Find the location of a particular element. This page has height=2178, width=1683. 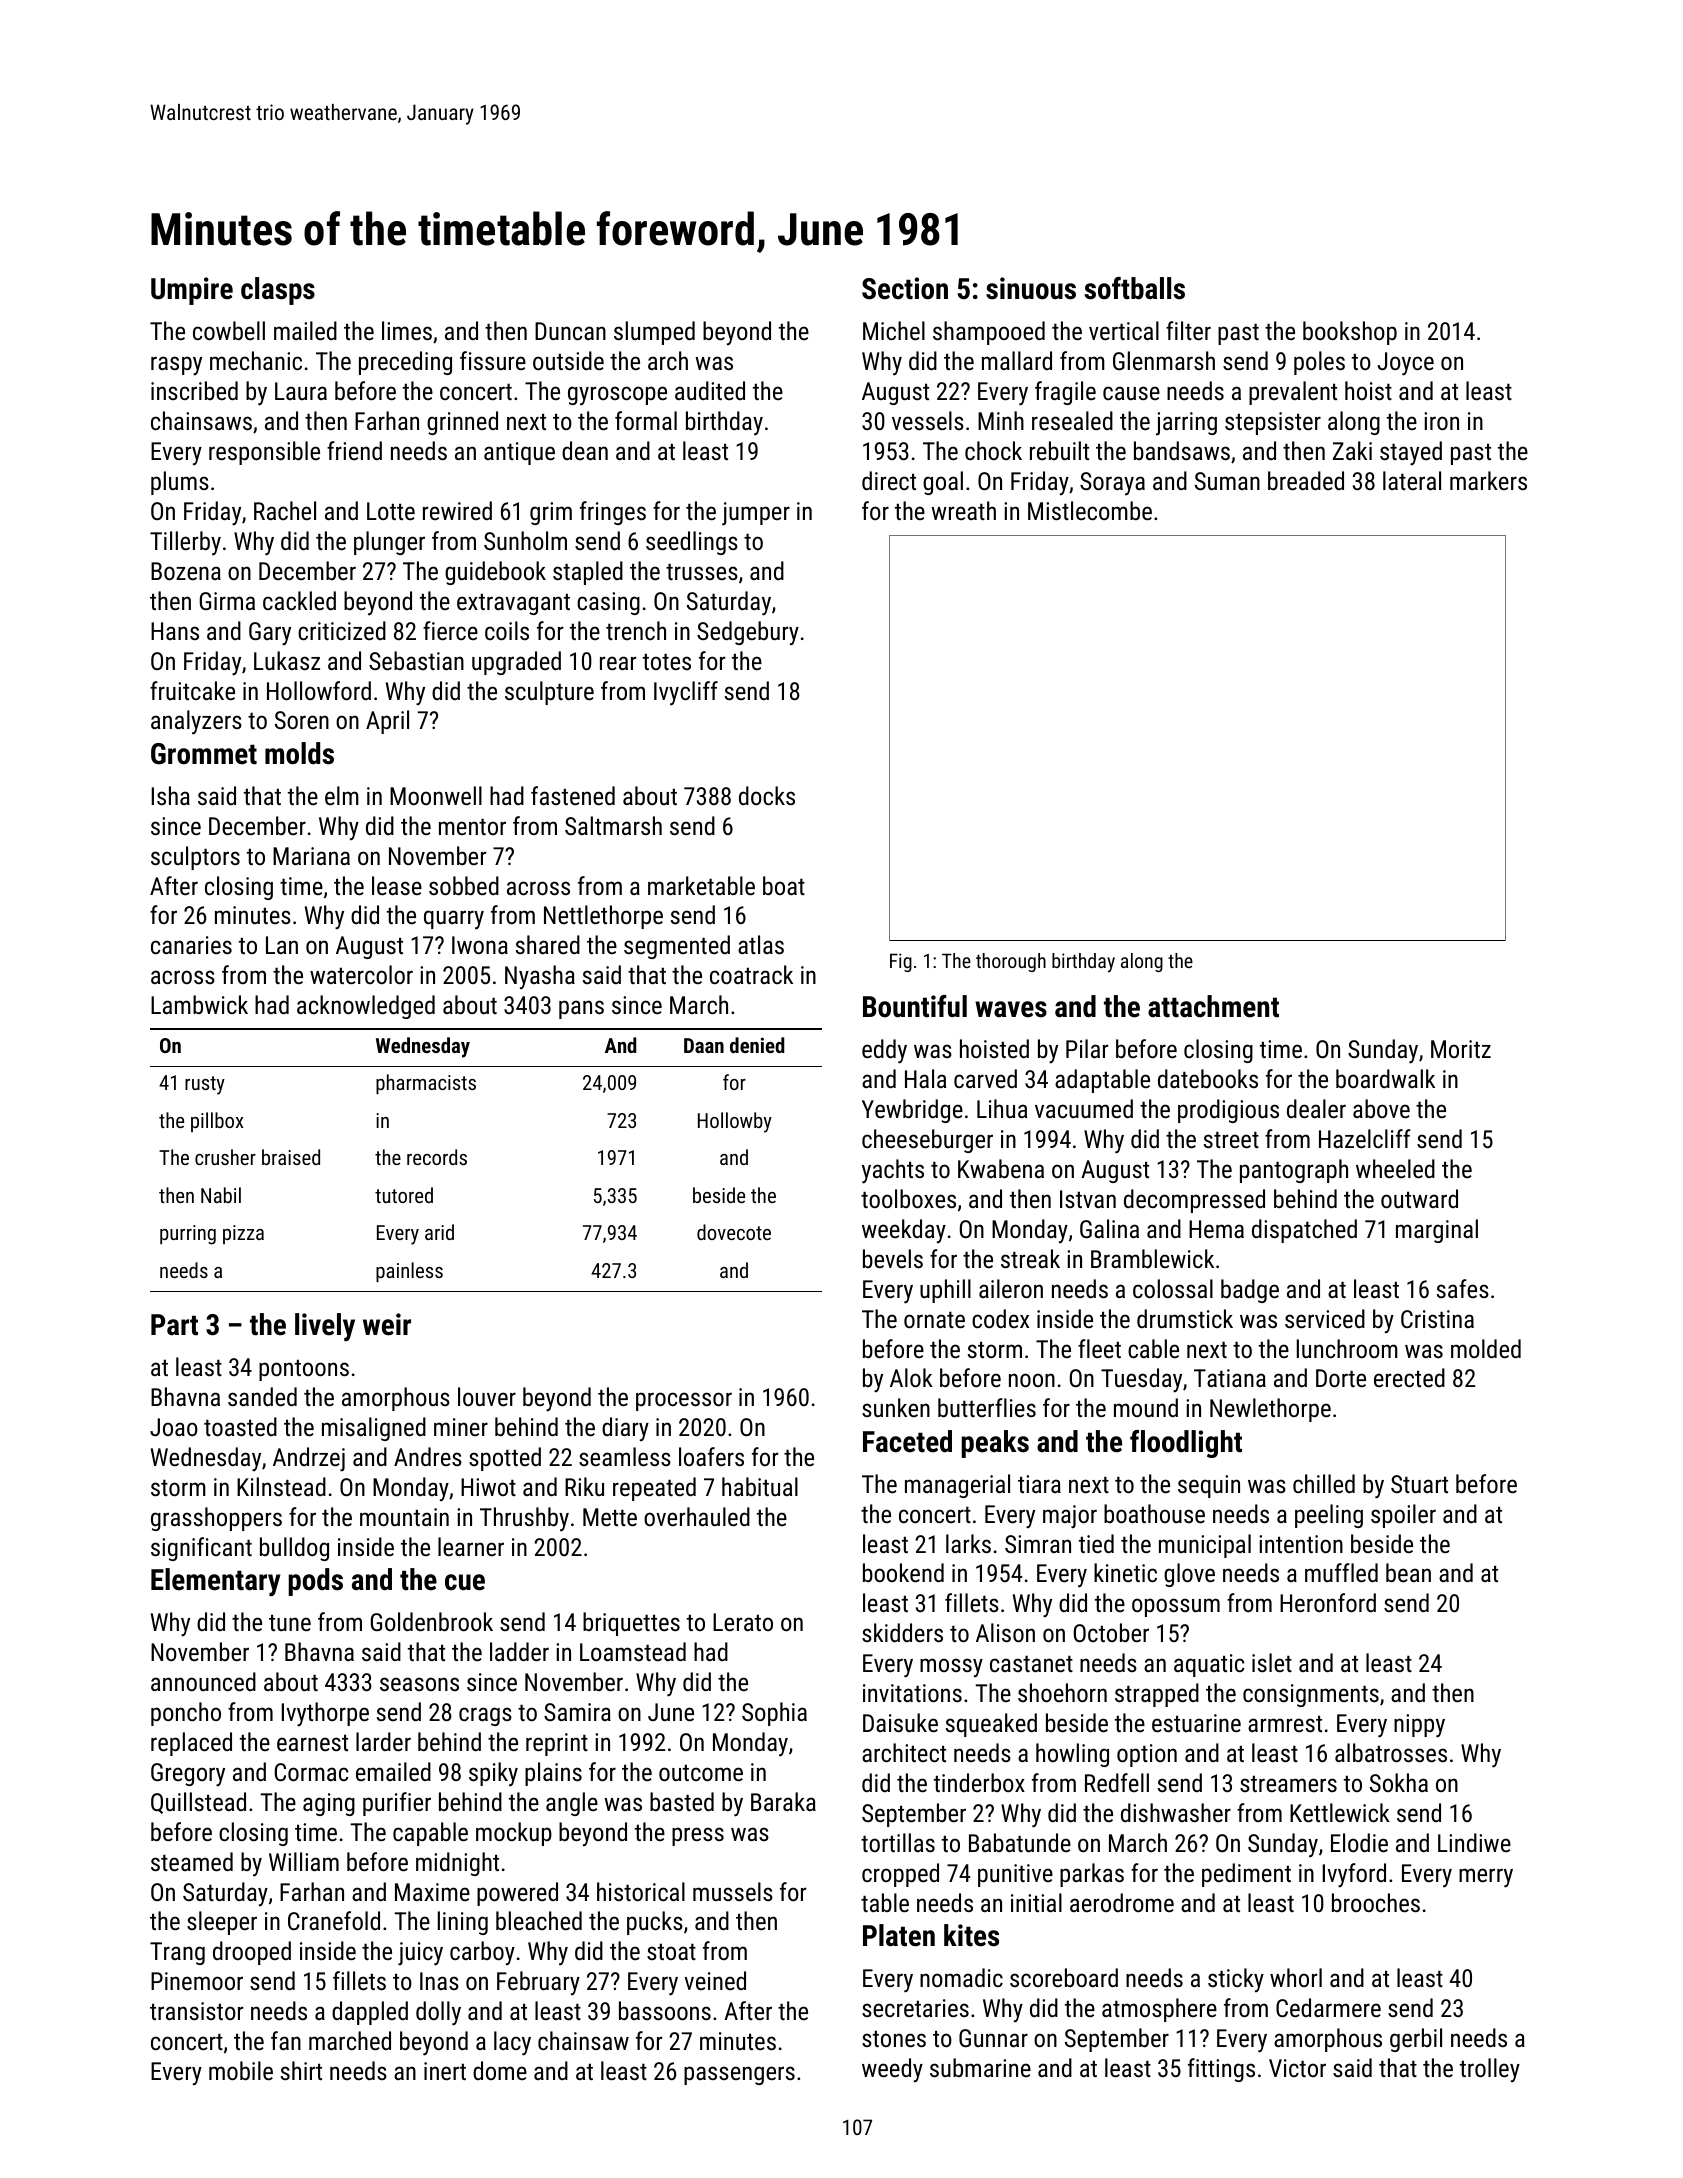

dappled is located at coordinates (370, 2013).
